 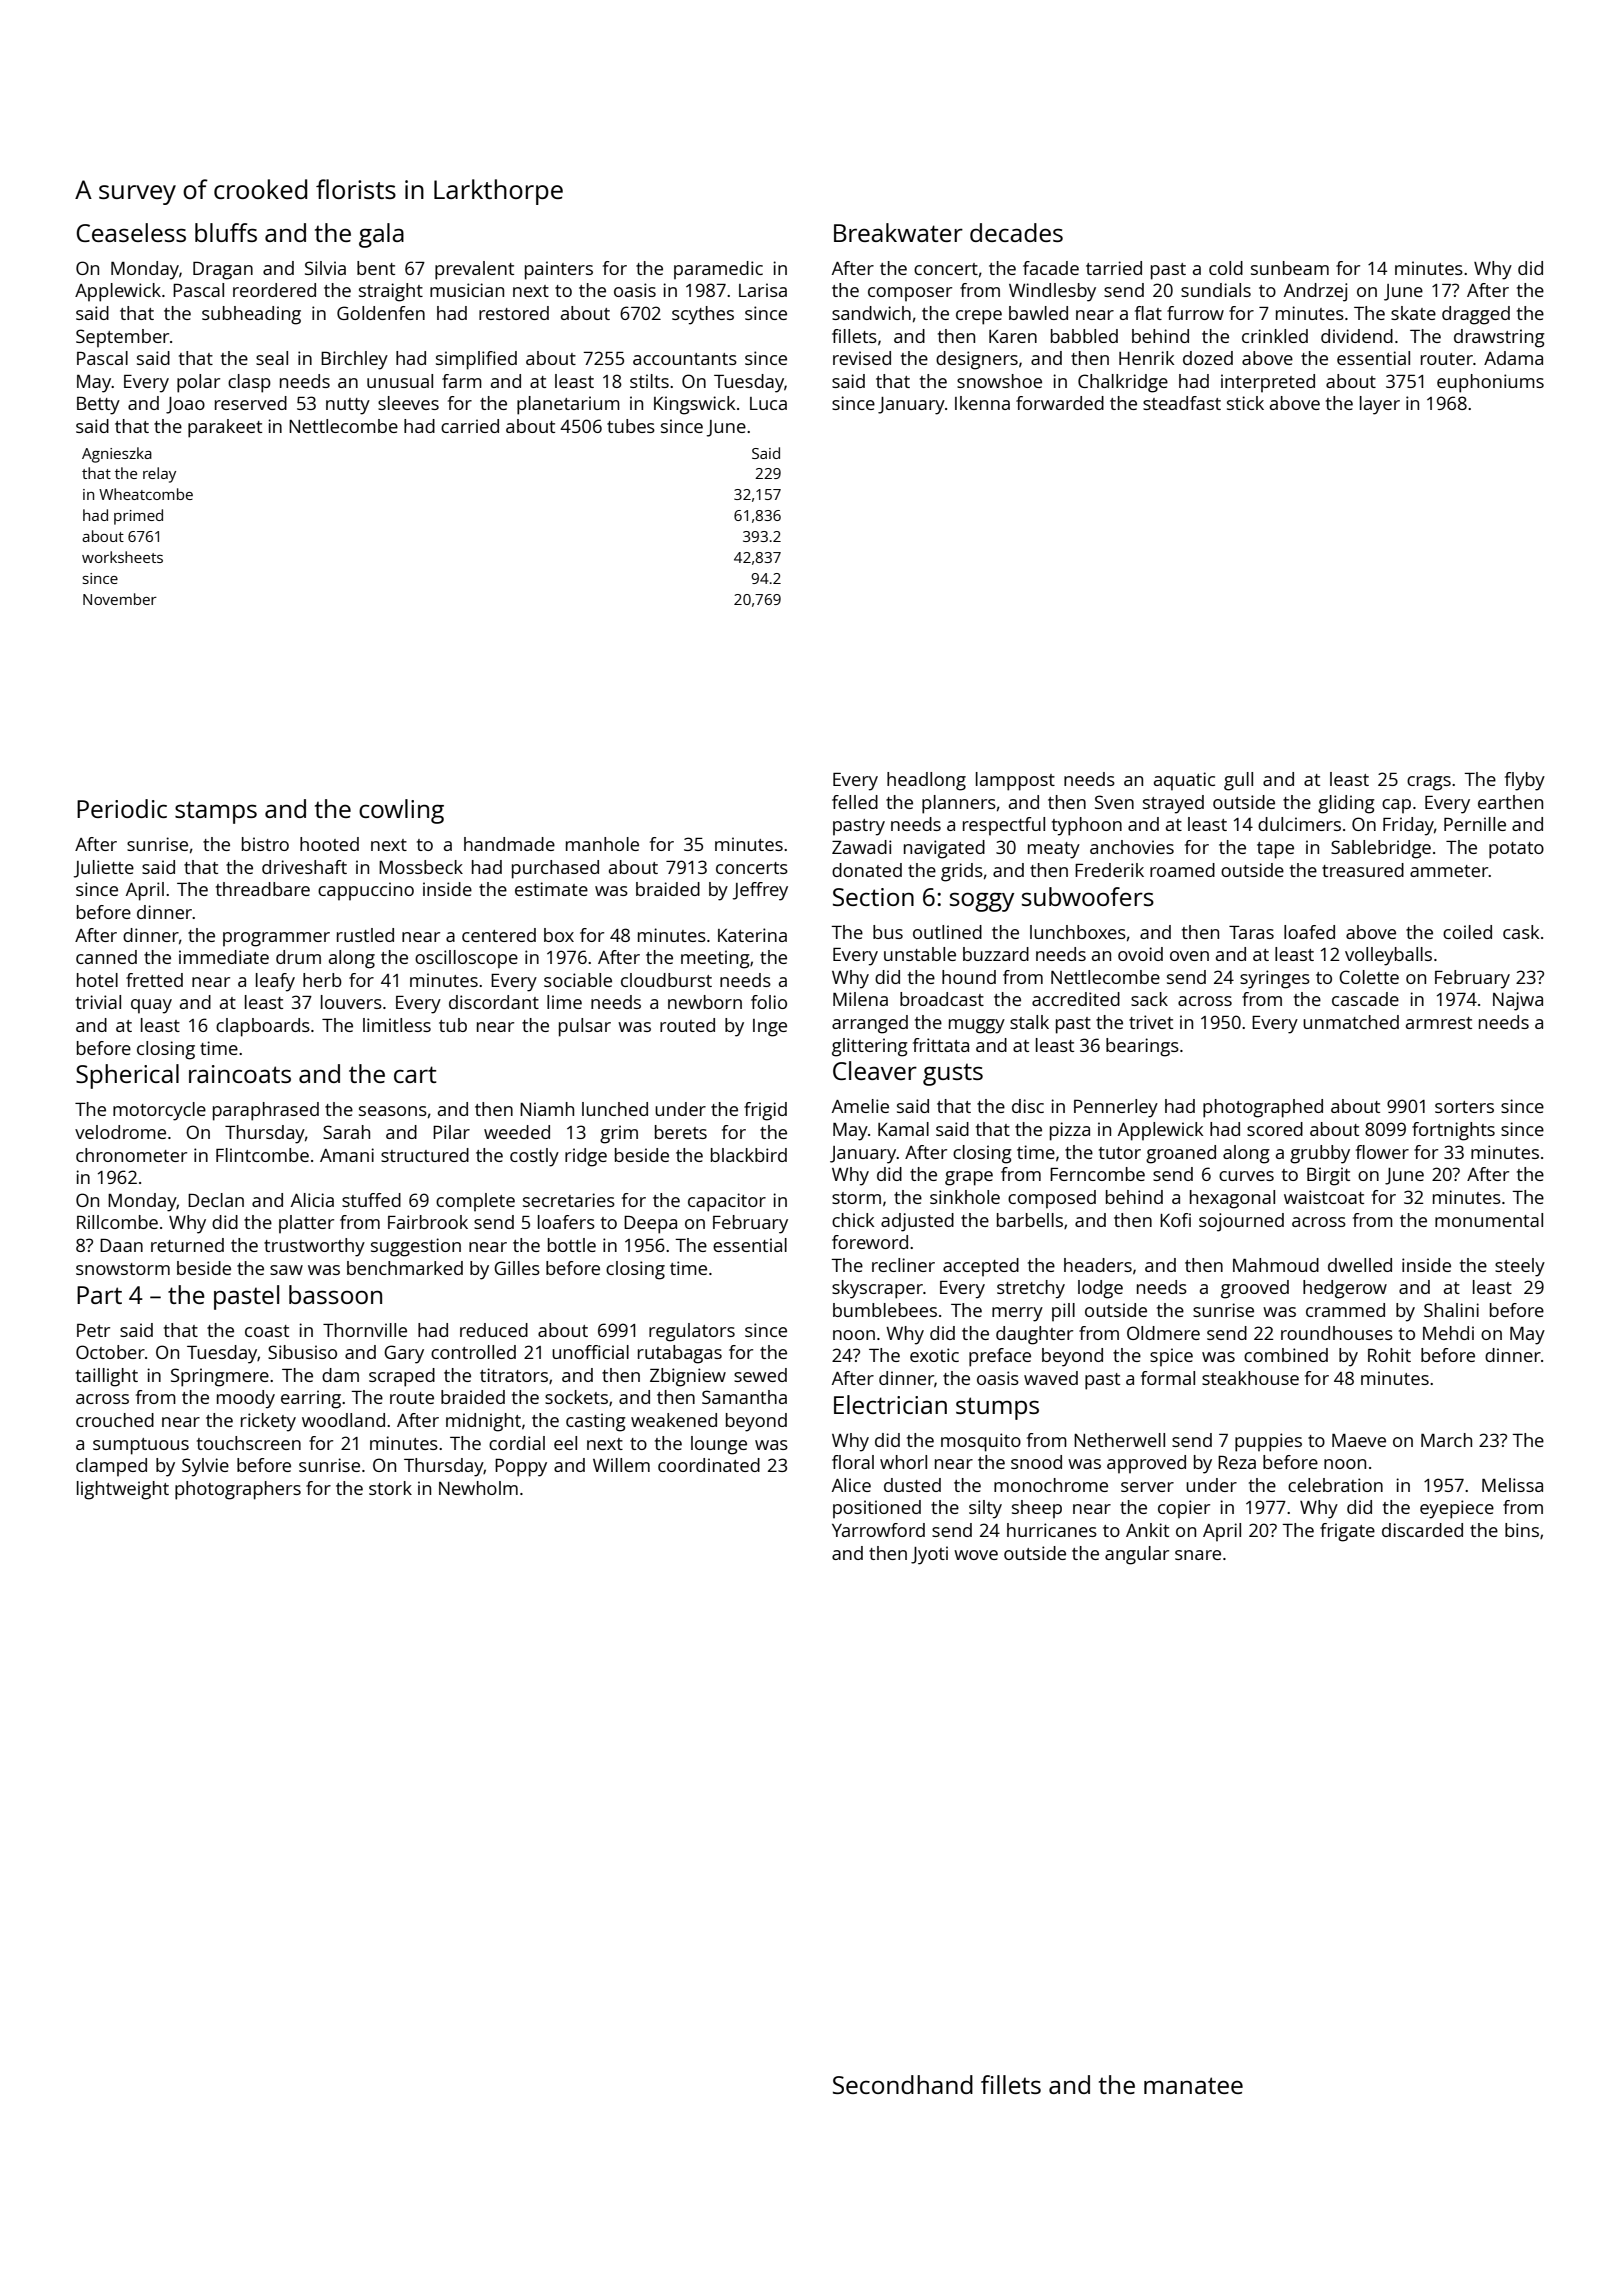 What do you see at coordinates (903, 2084) in the screenshot?
I see `Secondhand` at bounding box center [903, 2084].
